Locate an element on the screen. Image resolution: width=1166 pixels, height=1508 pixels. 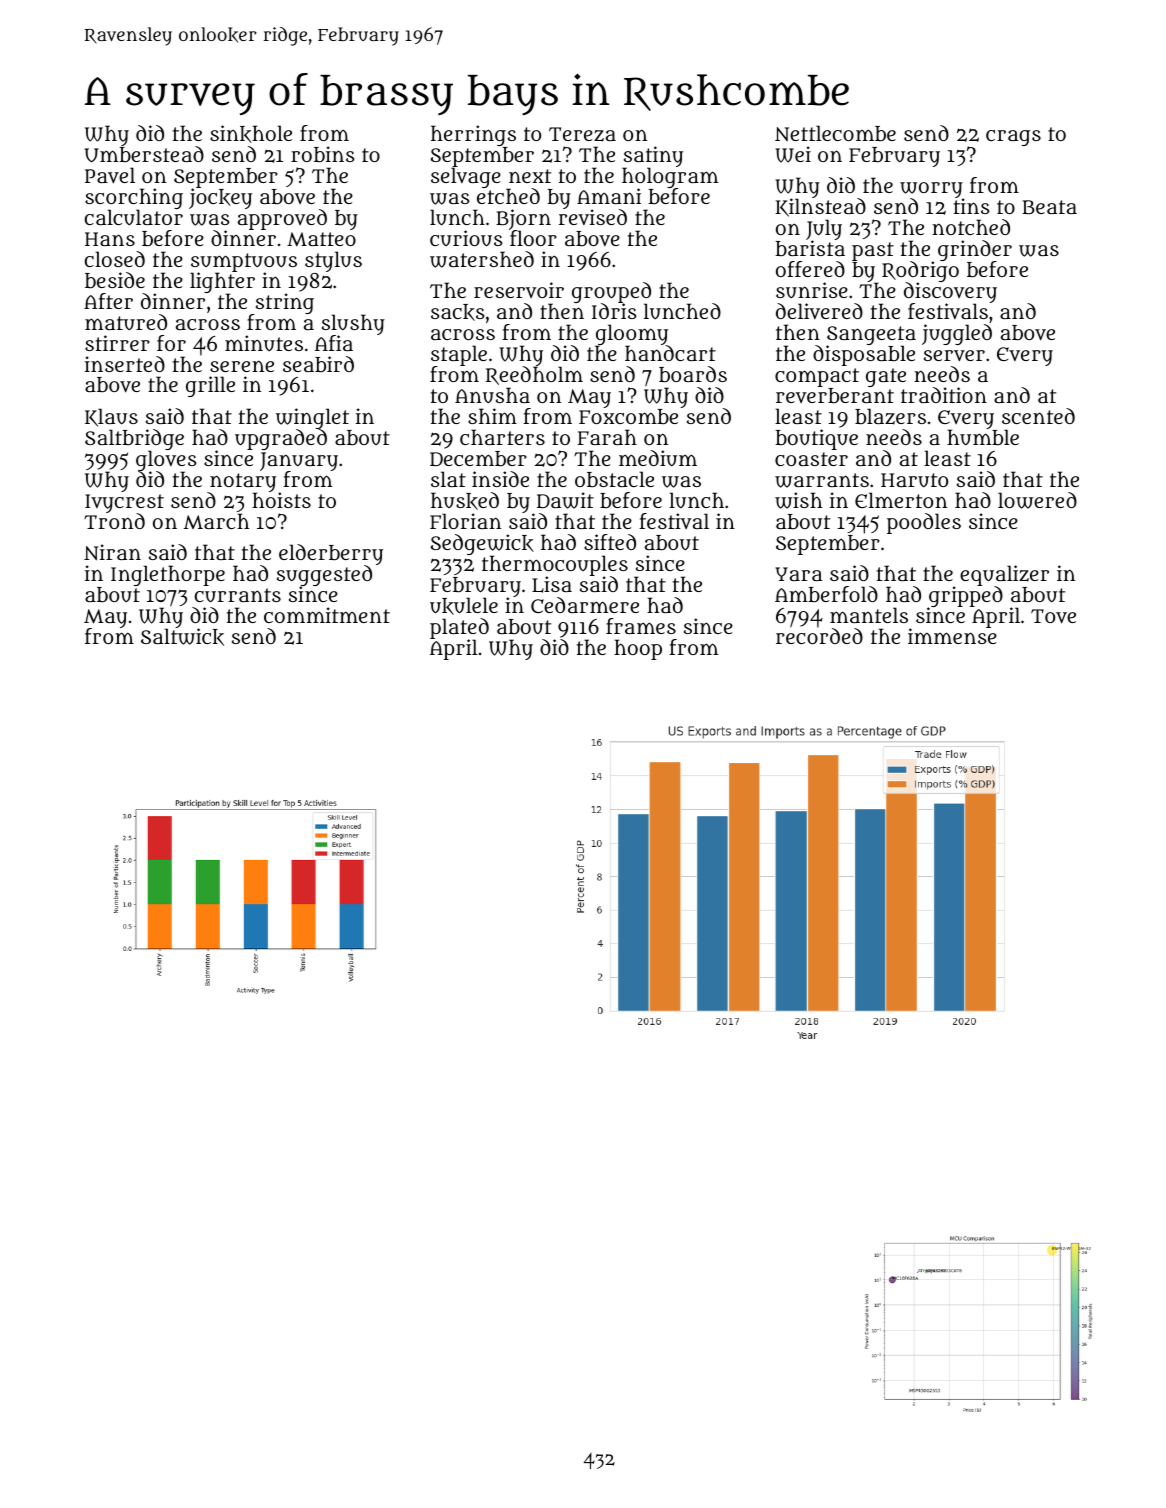
sacks is located at coordinates (457, 312).
